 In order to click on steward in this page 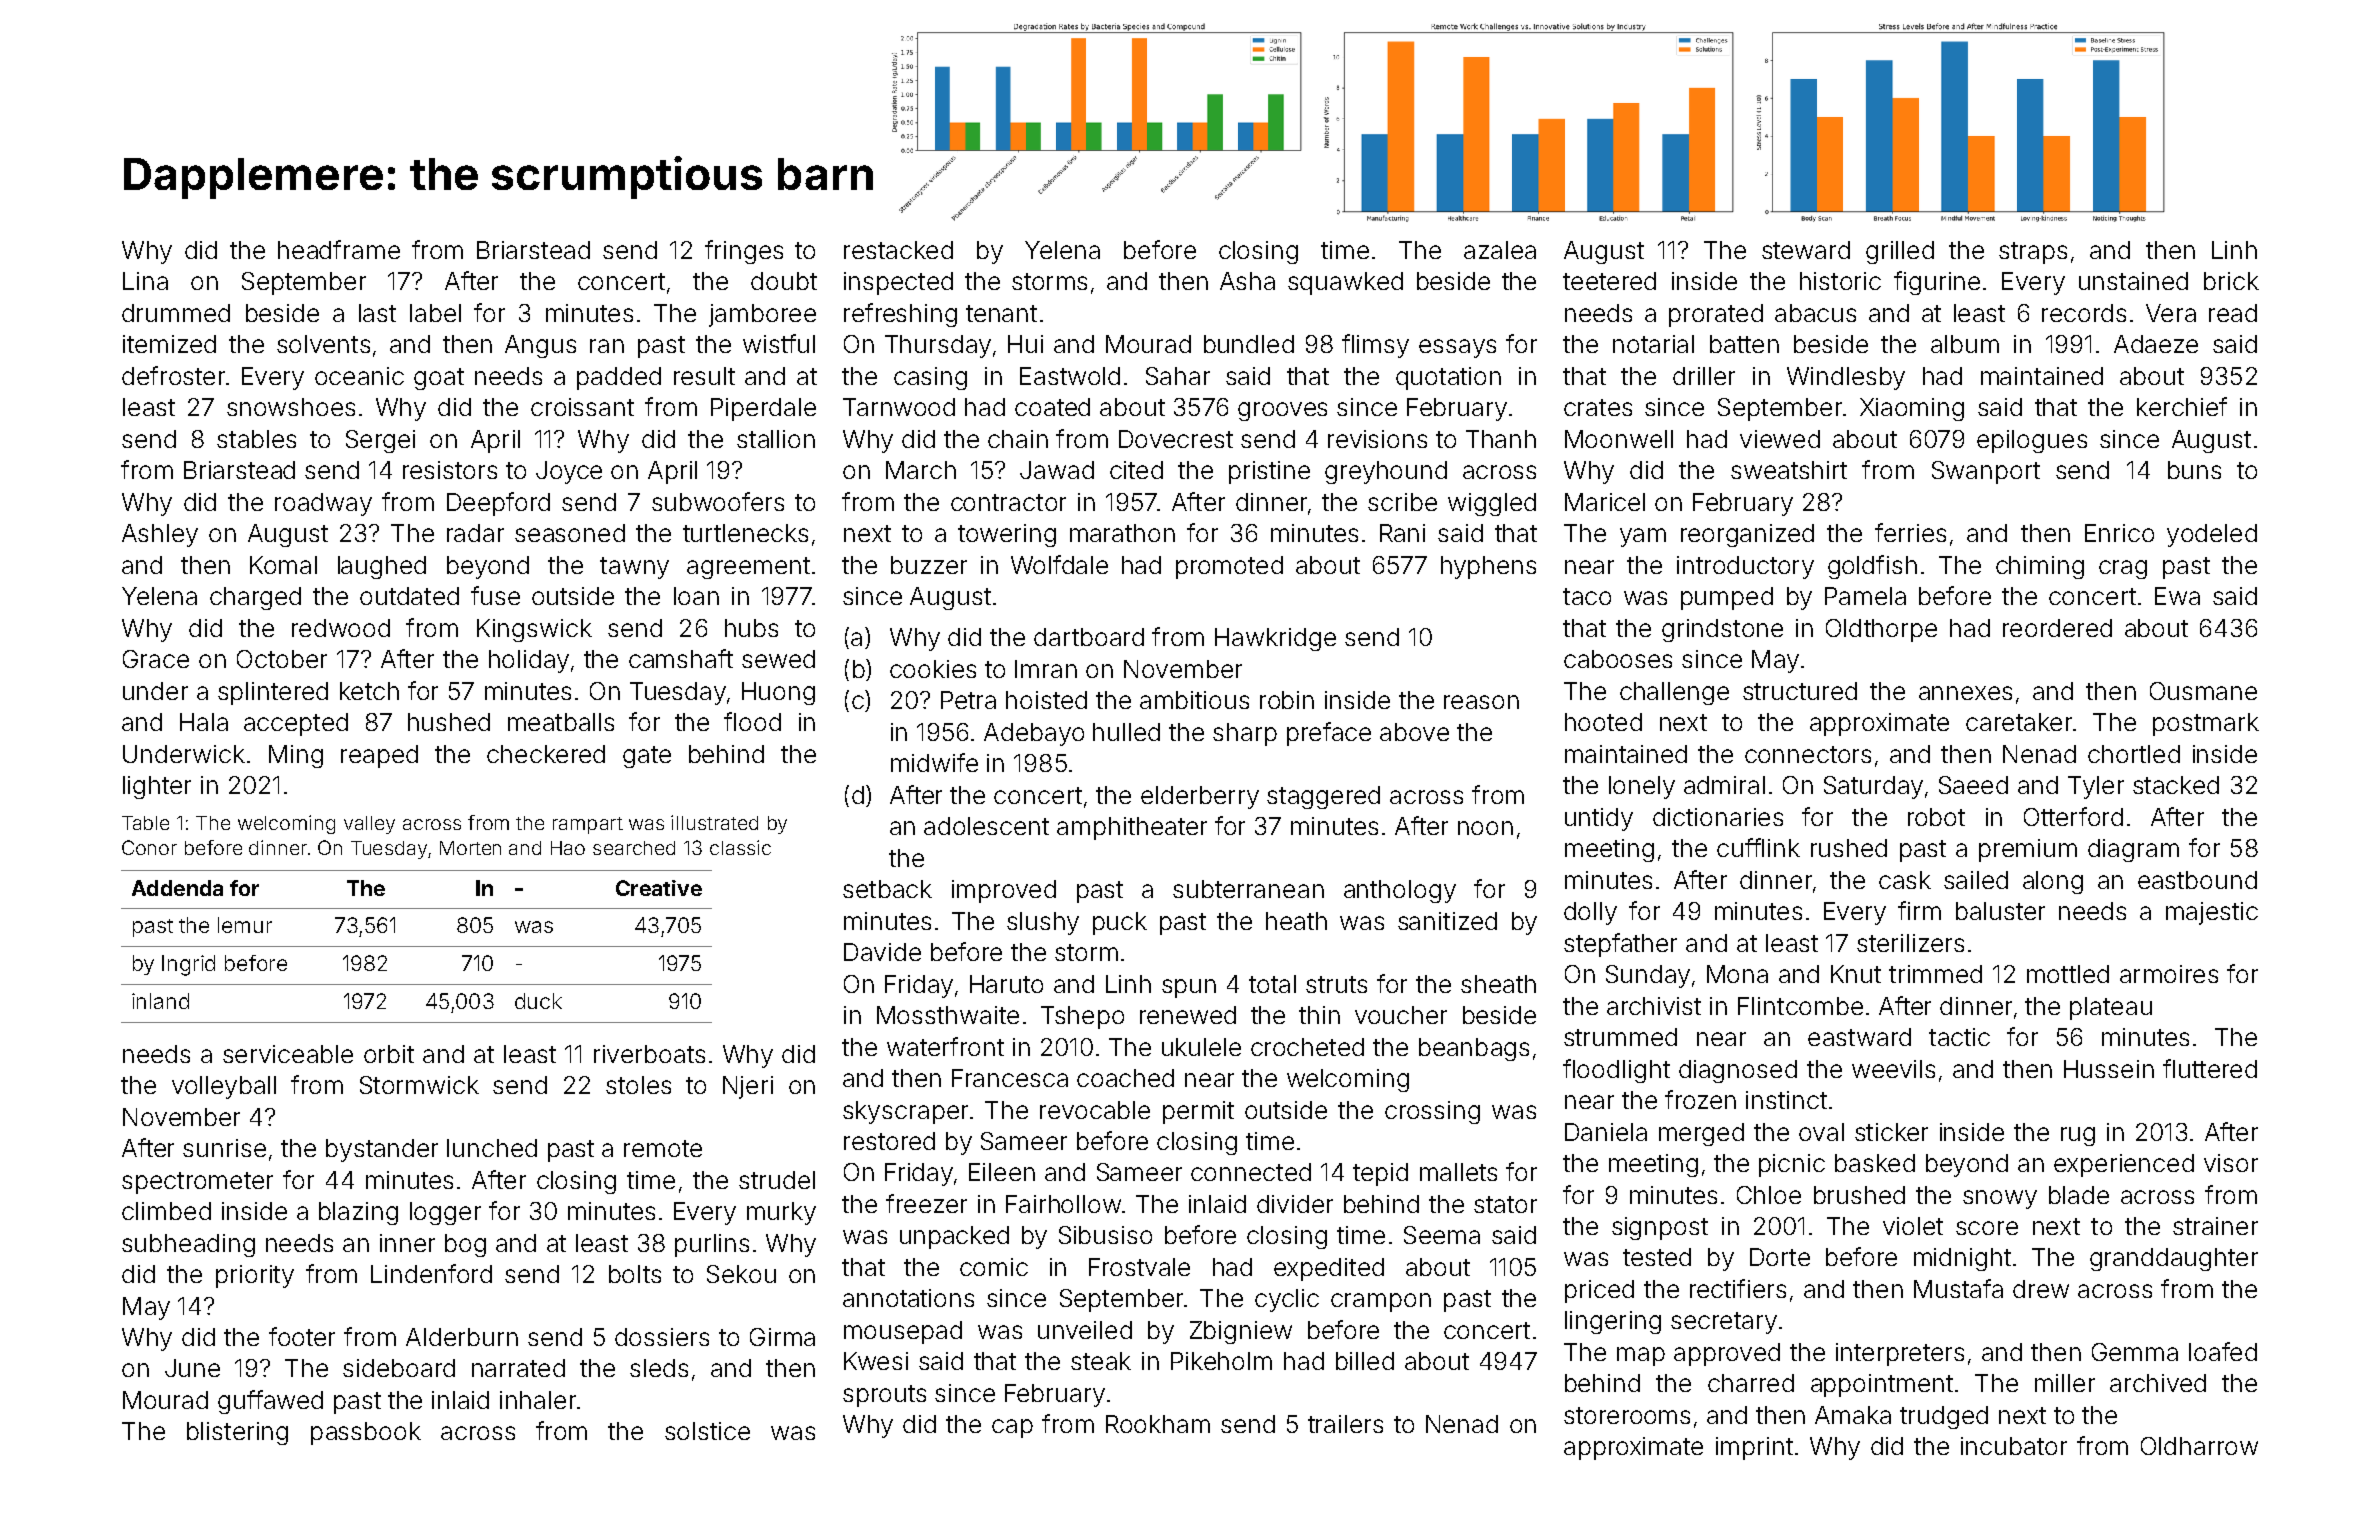, I will do `click(1806, 250)`.
